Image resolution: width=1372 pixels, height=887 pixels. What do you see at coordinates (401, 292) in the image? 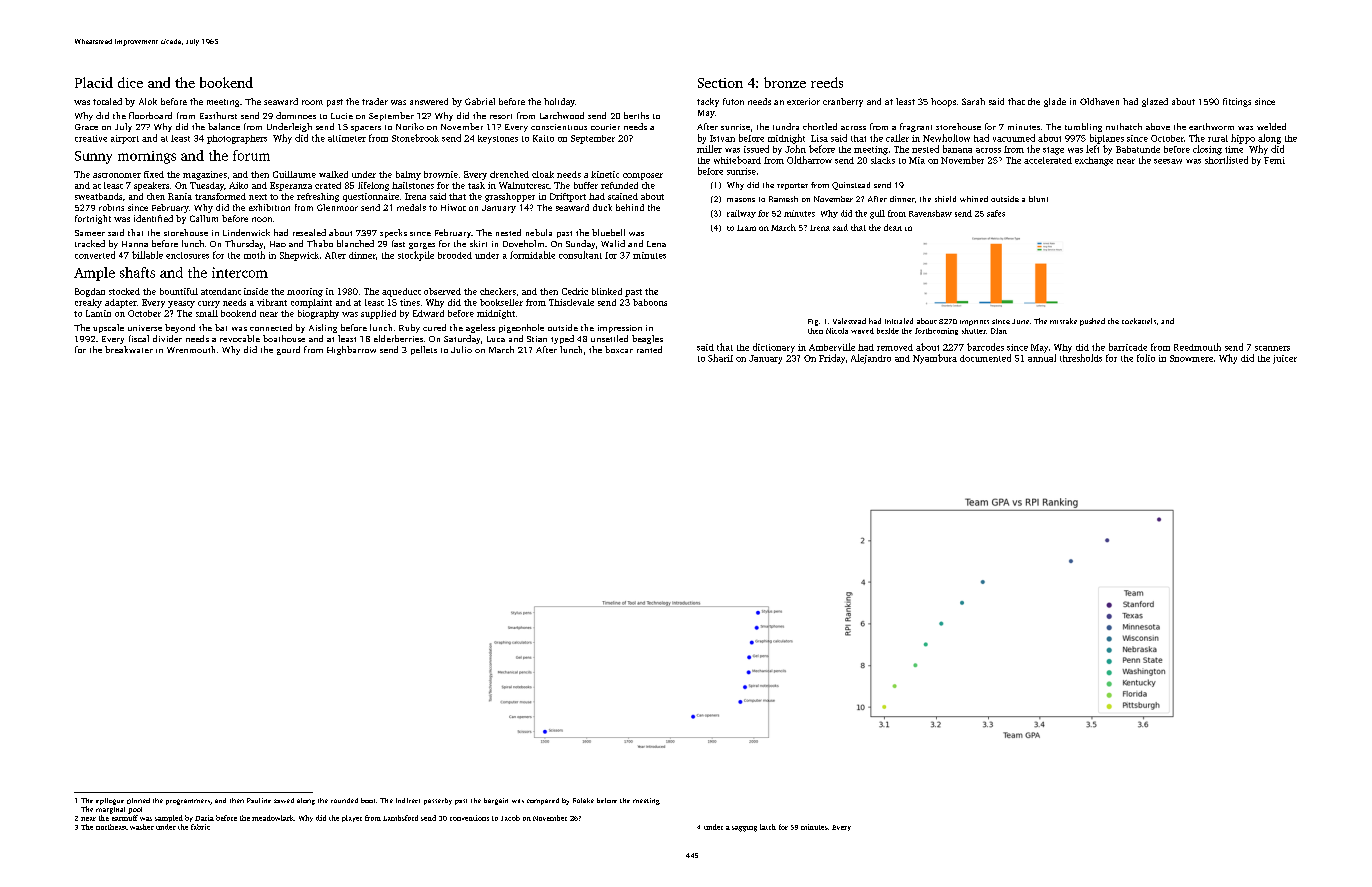
I see `aqueduct` at bounding box center [401, 292].
